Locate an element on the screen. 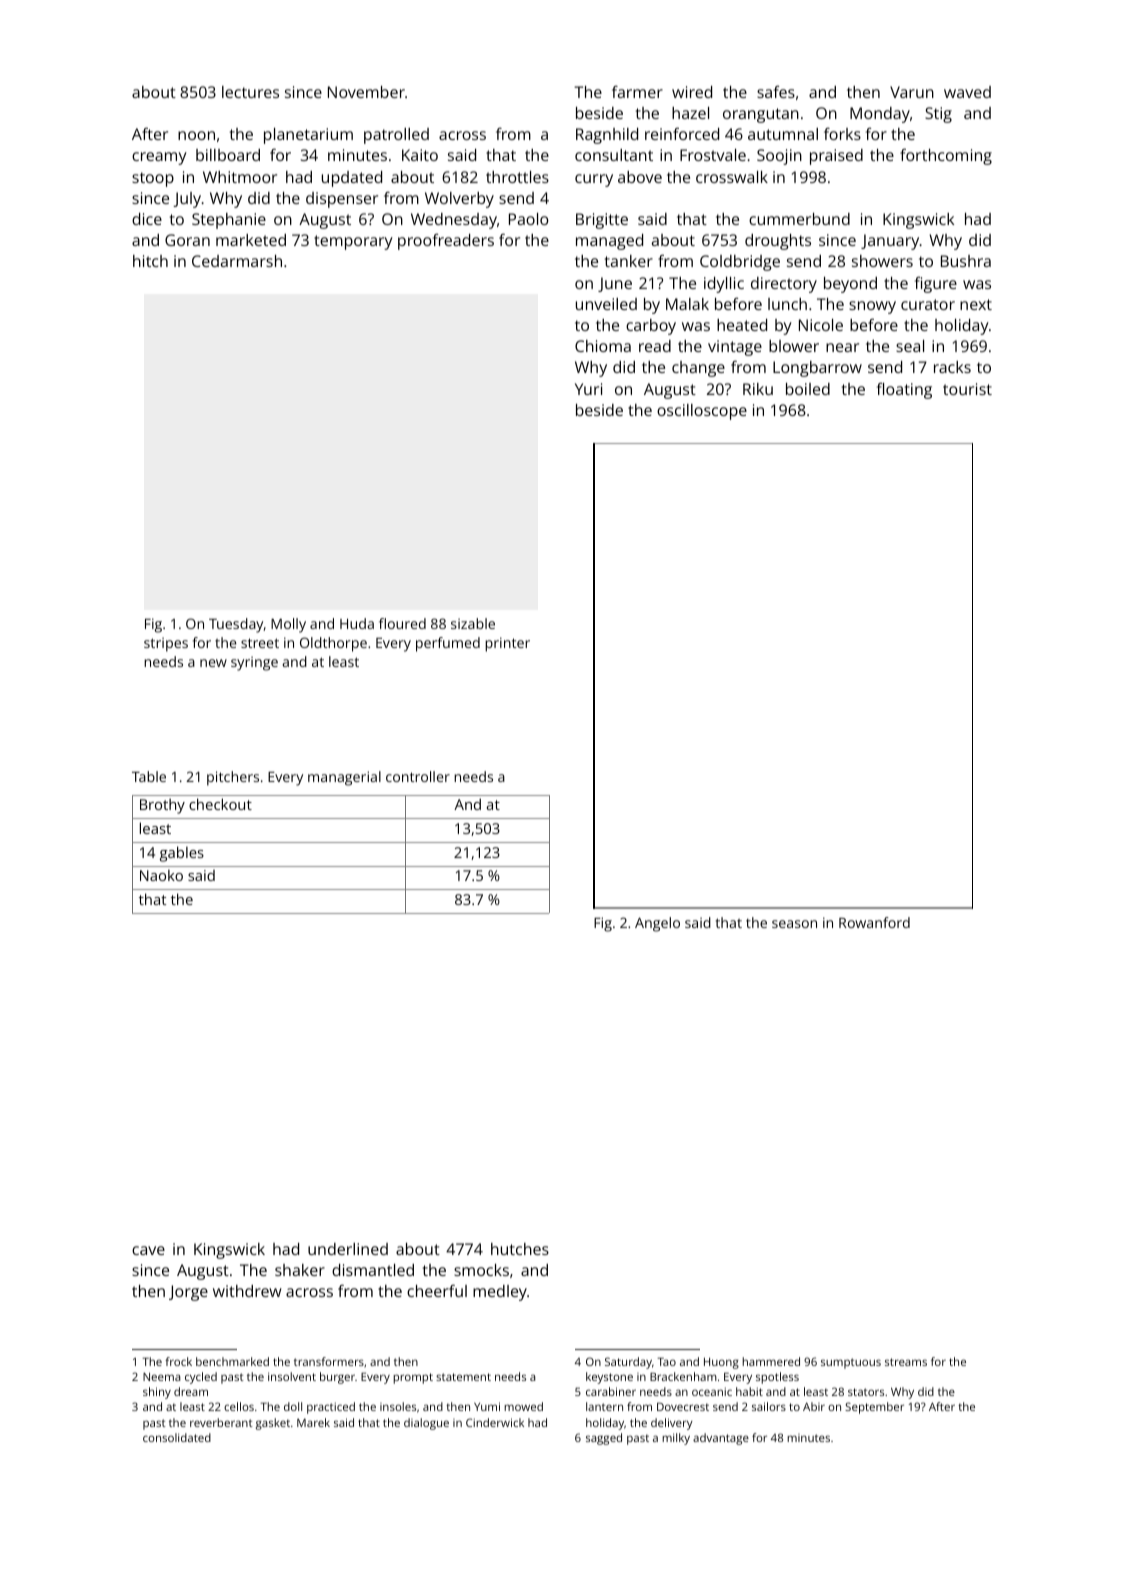 The image size is (1124, 1590). creamy is located at coordinates (159, 158).
